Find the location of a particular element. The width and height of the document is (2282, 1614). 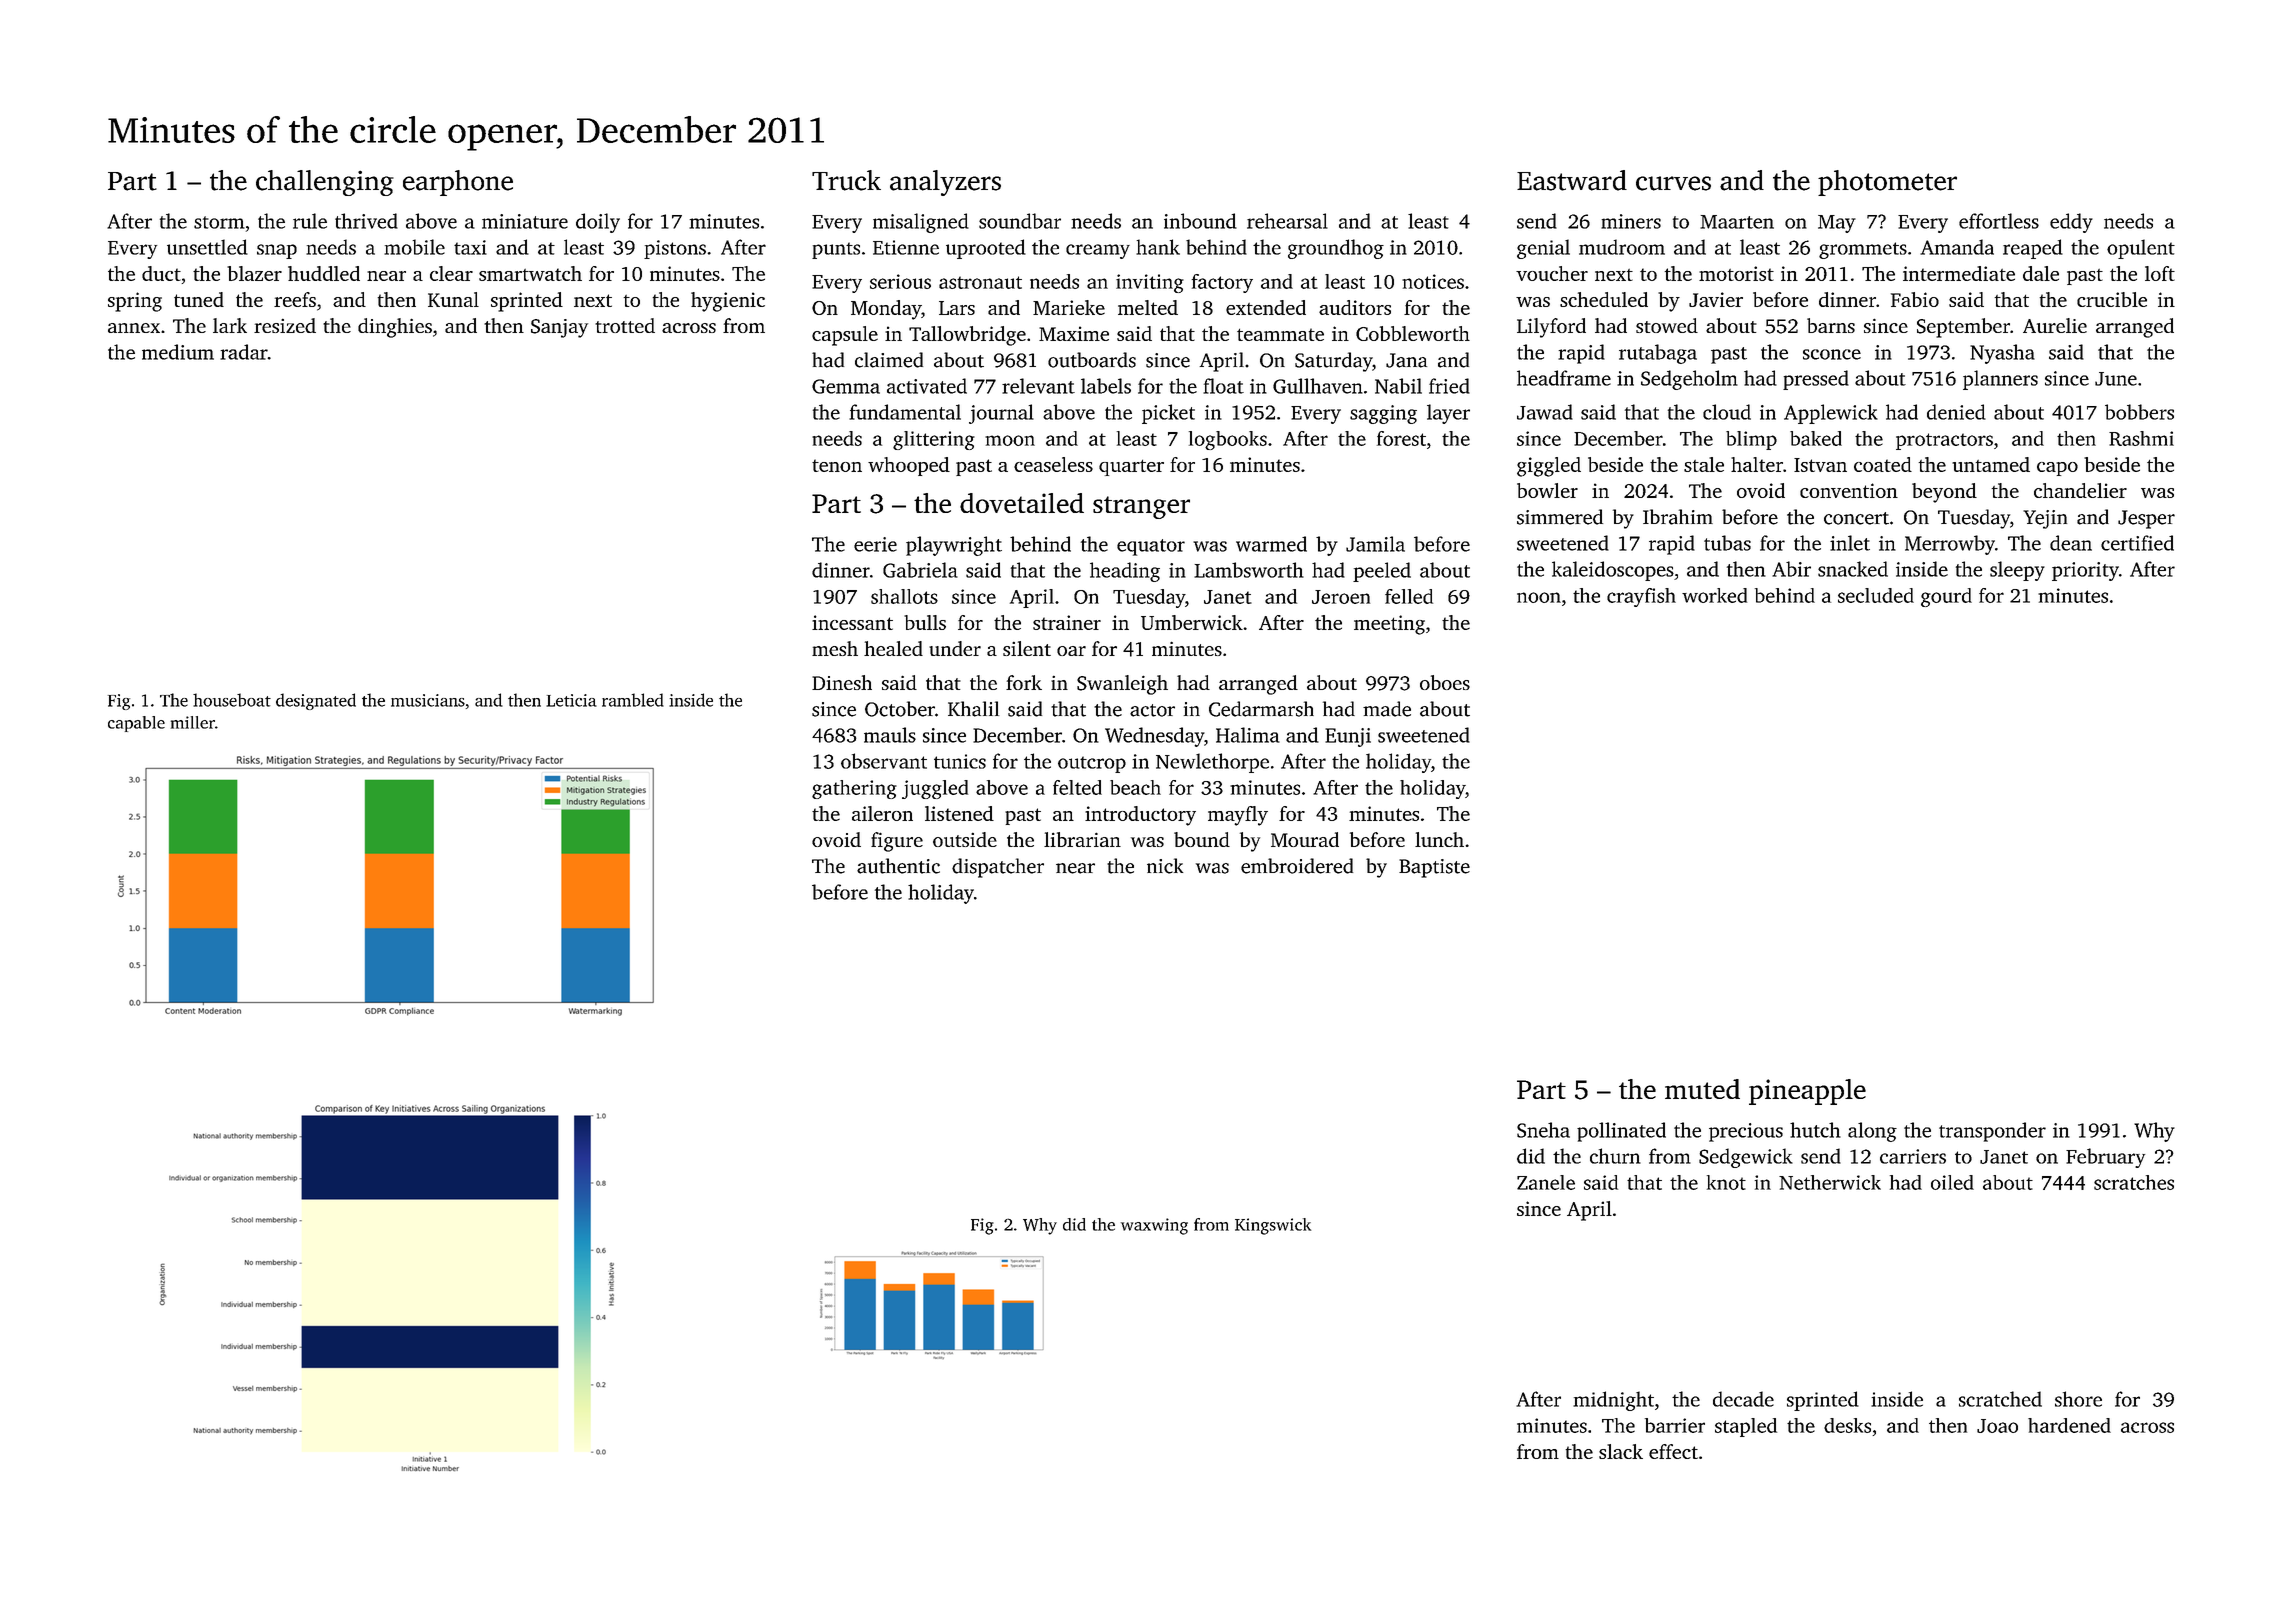

waxwing is located at coordinates (1154, 1226).
